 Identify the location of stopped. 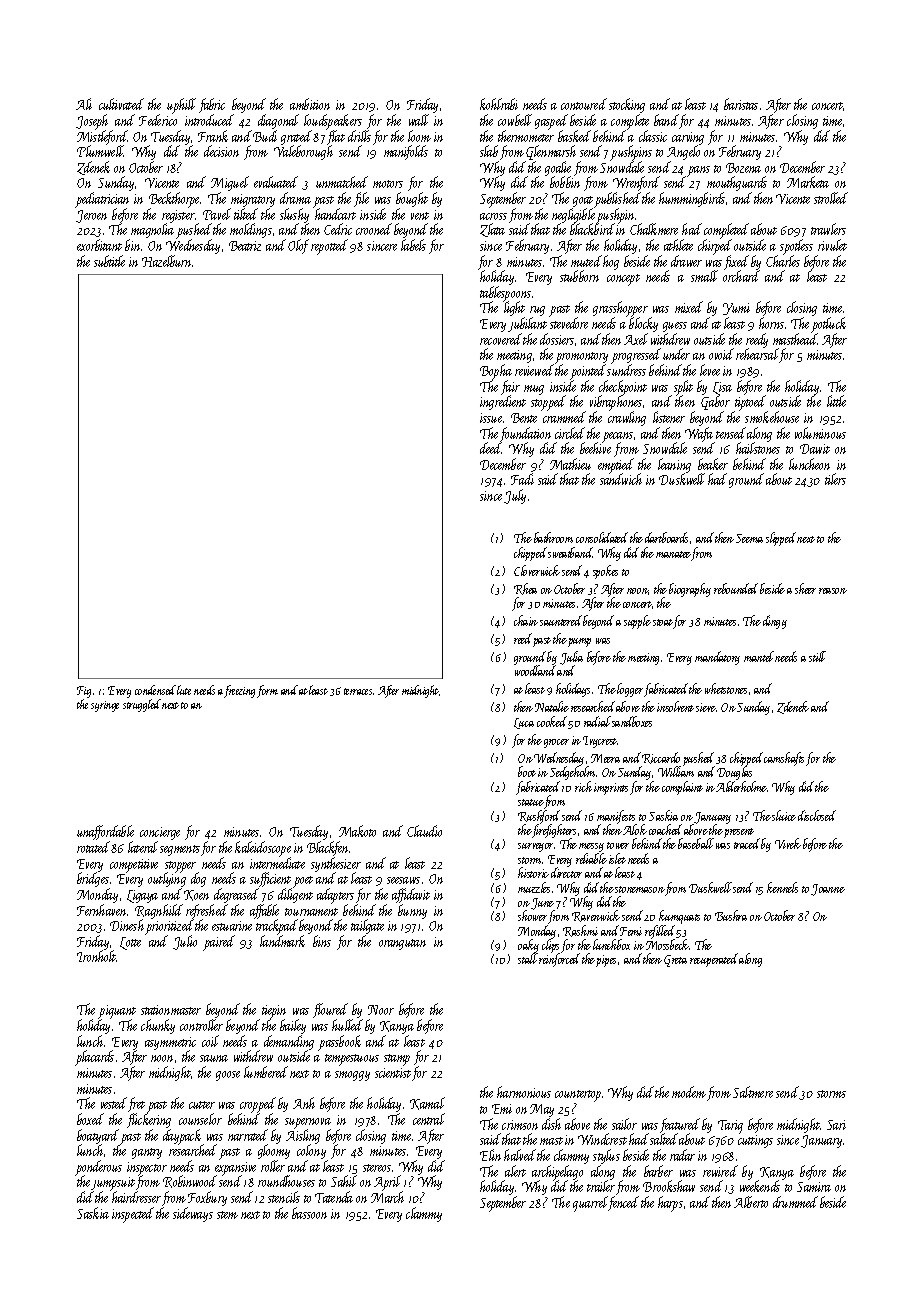
(548, 403).
